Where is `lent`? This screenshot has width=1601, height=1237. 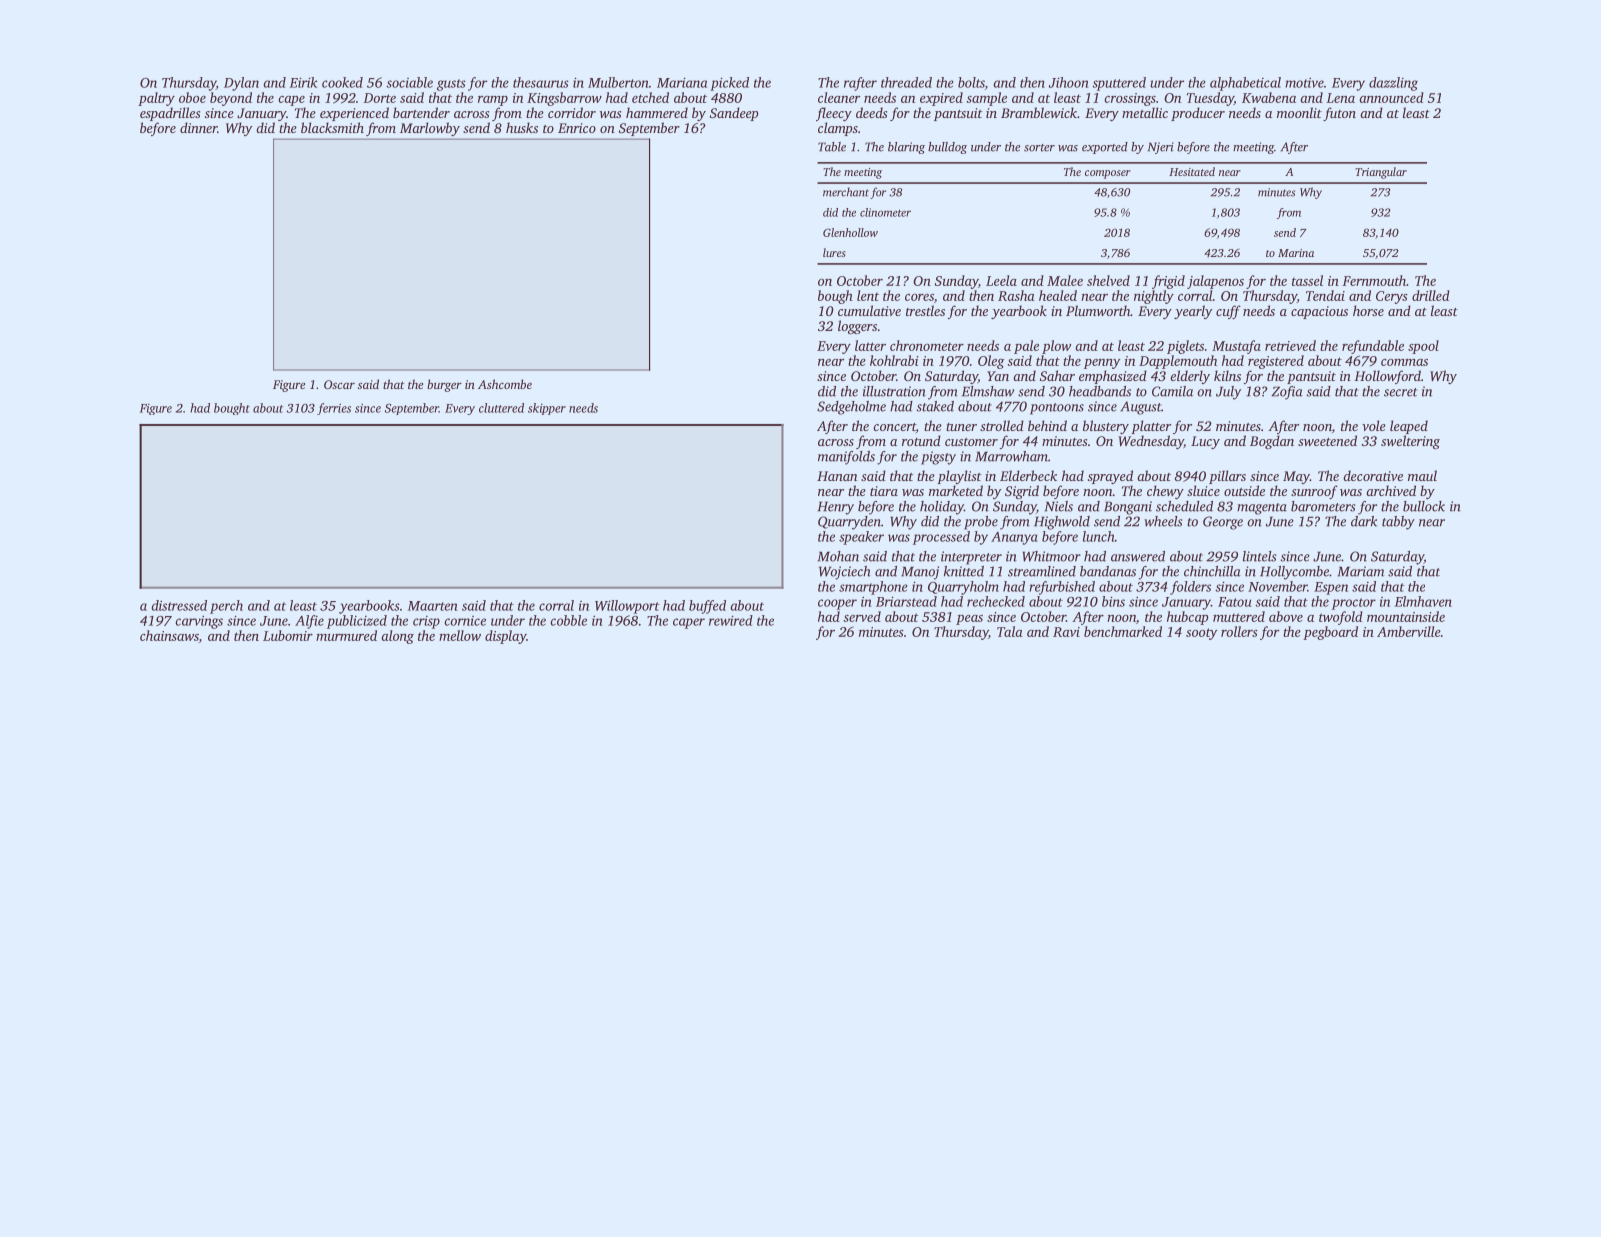 lent is located at coordinates (868, 295).
